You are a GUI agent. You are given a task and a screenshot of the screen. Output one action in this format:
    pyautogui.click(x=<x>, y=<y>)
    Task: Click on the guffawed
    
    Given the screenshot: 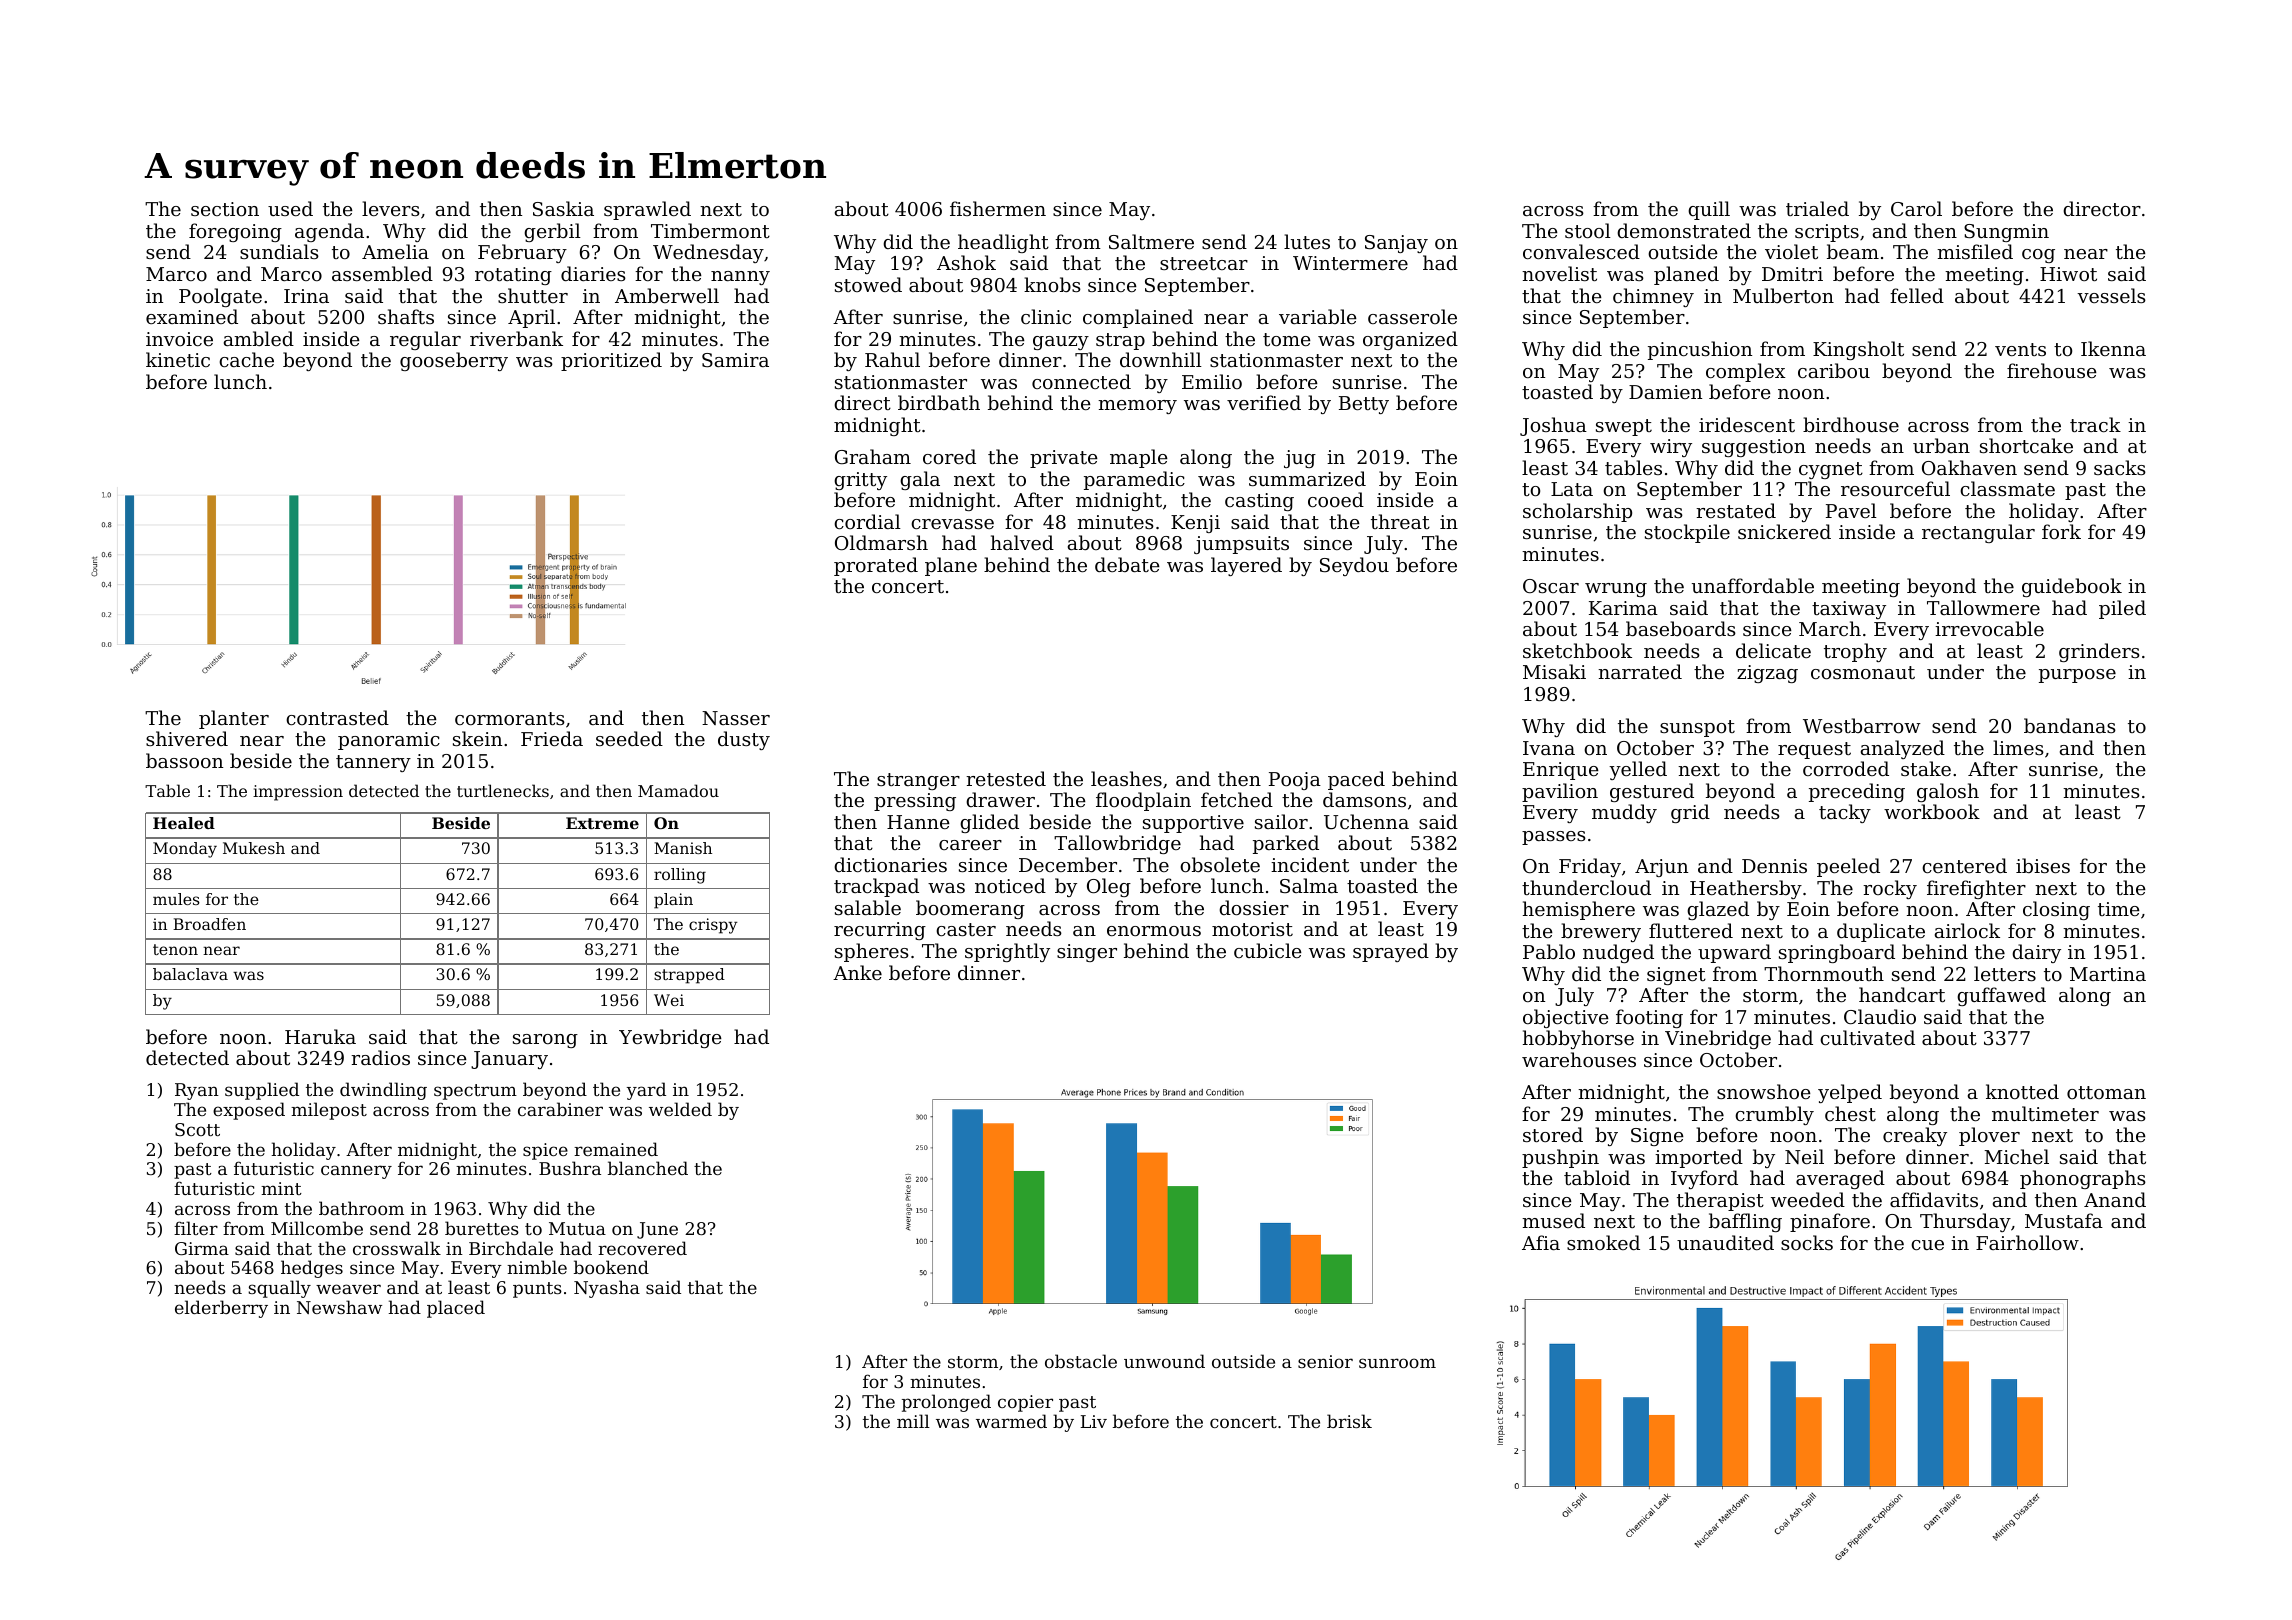 What is the action you would take?
    pyautogui.click(x=2001, y=996)
